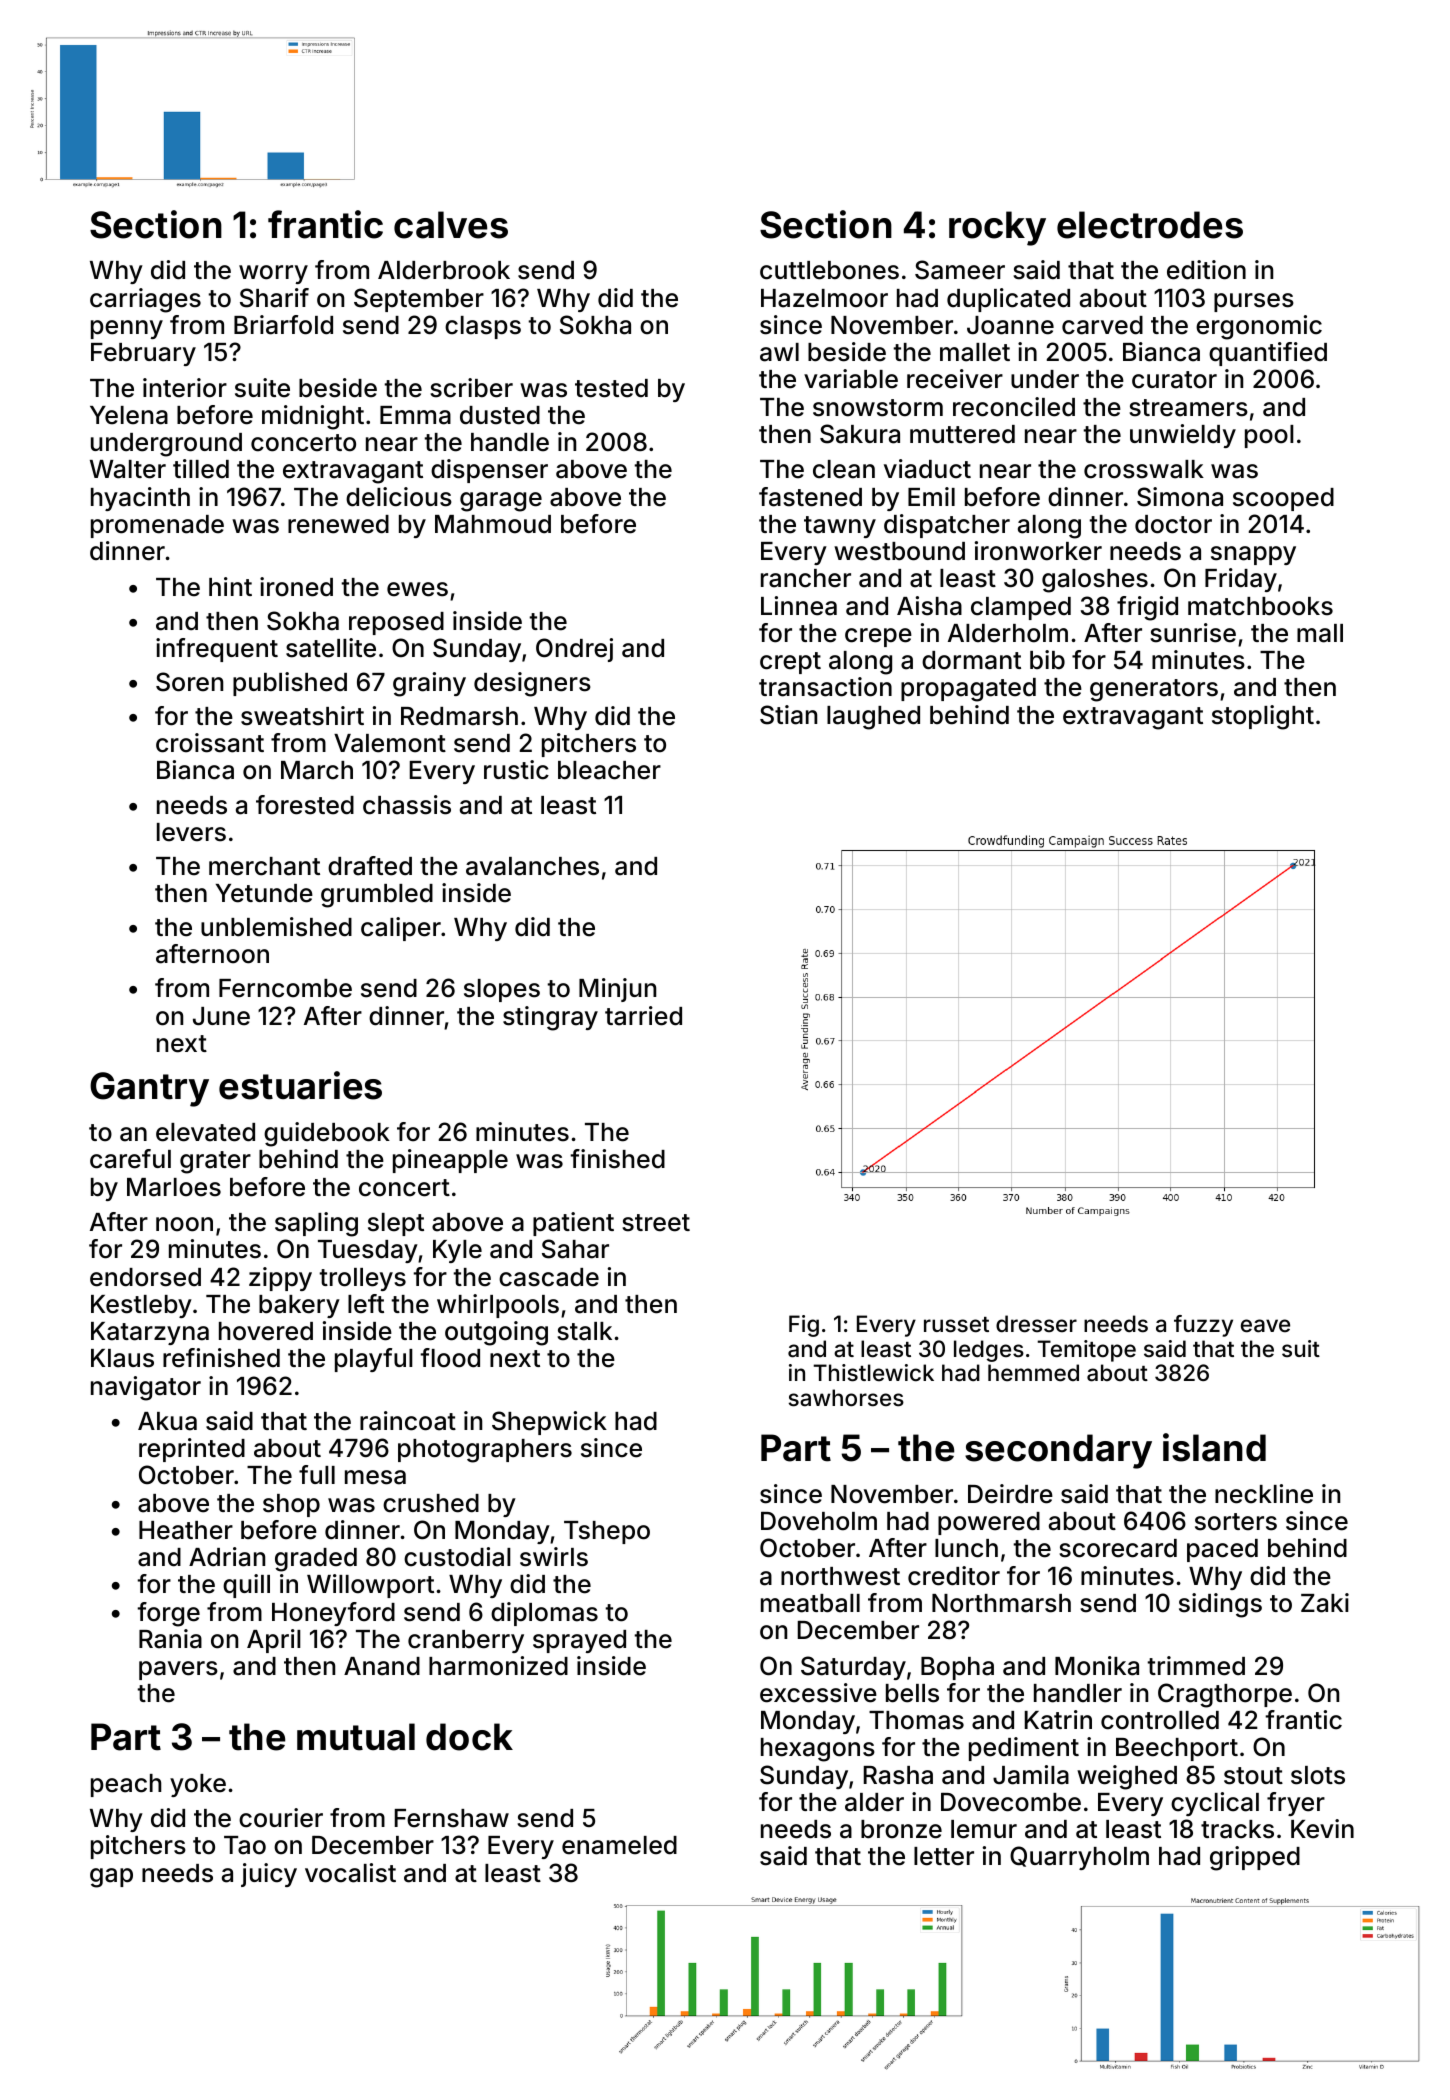  I want to click on tarried, so click(643, 1016).
